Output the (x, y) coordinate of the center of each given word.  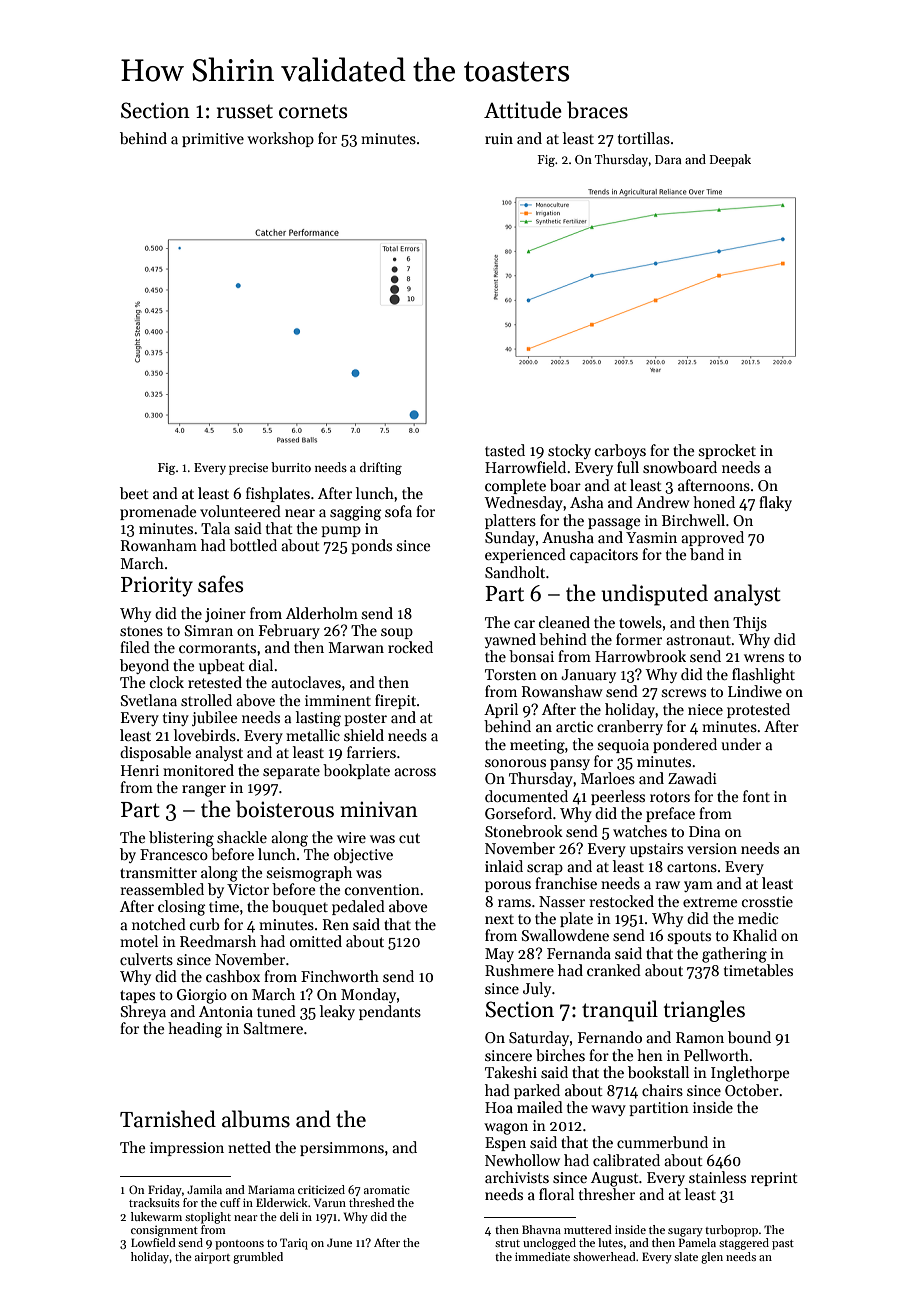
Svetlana (149, 700)
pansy (570, 764)
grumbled (258, 1258)
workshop (280, 139)
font (756, 796)
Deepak (730, 160)
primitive (213, 140)
